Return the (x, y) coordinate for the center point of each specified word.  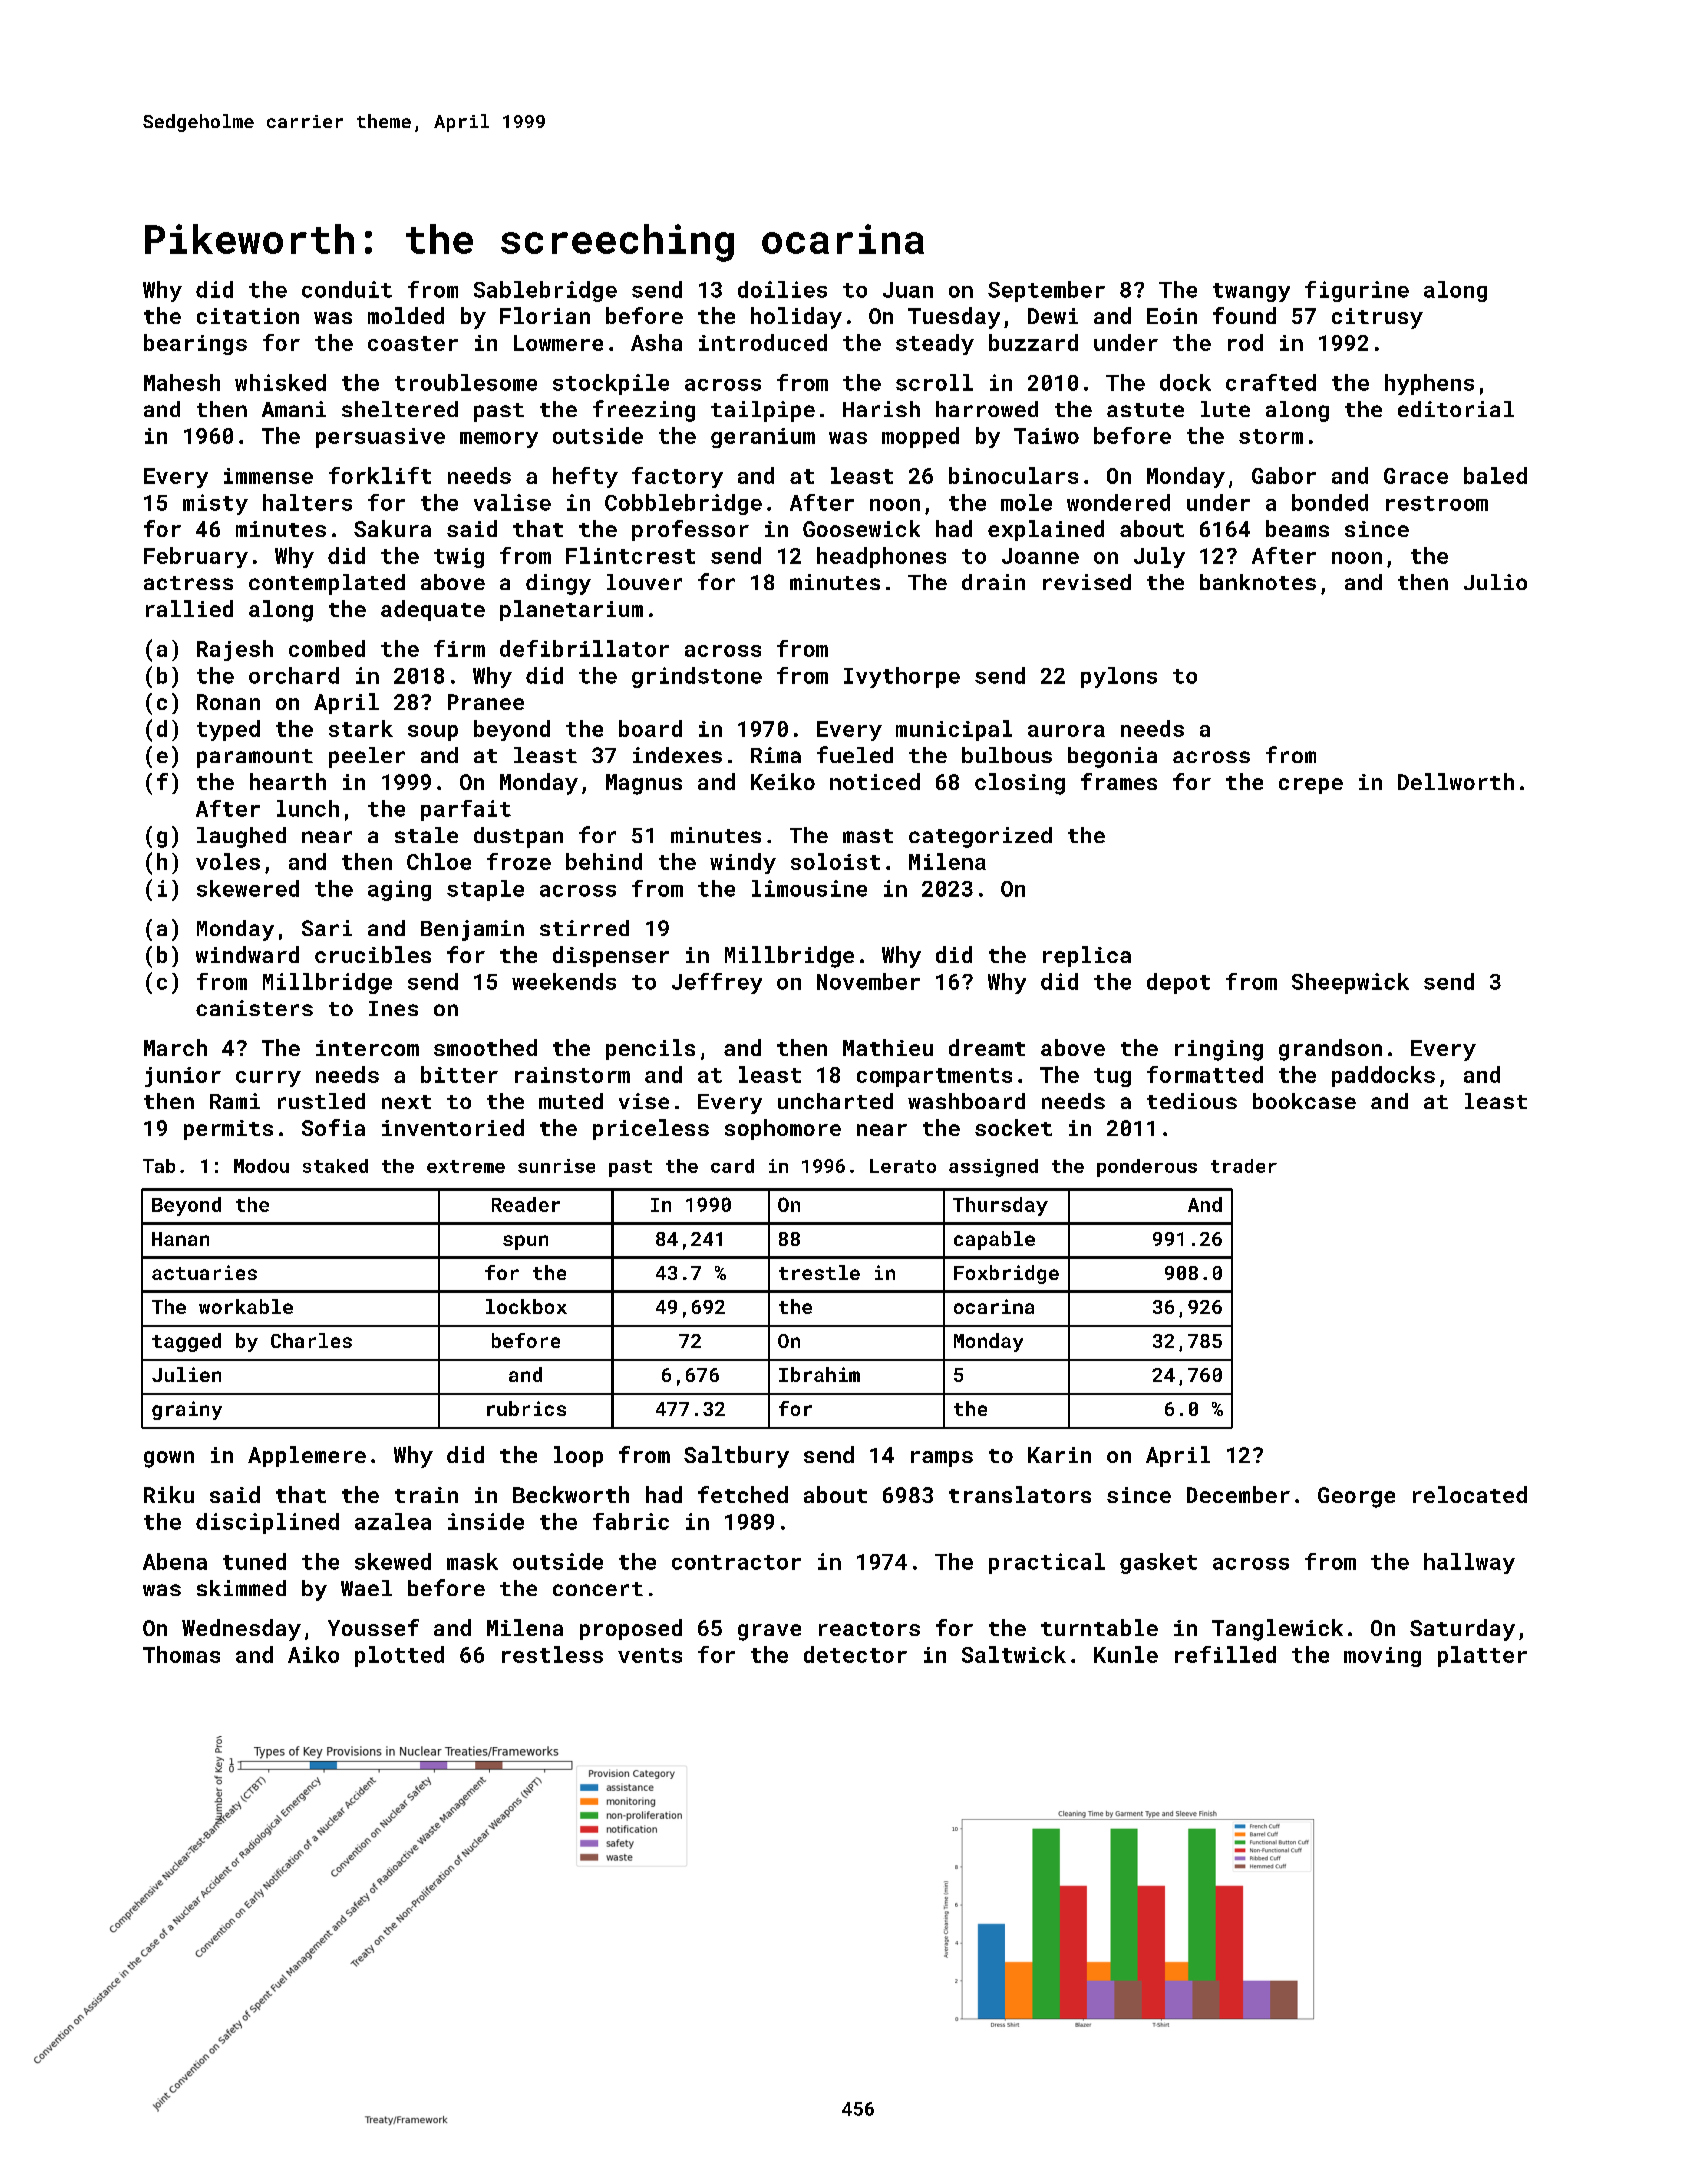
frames (1119, 781)
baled (1495, 475)
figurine (1357, 291)
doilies (782, 289)
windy (743, 863)
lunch (308, 808)
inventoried (453, 1127)
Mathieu (888, 1047)
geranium (763, 438)
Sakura (392, 528)
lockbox (526, 1306)
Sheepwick (1350, 983)
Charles (311, 1340)
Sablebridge (545, 291)
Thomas (181, 1654)
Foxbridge (1006, 1274)
